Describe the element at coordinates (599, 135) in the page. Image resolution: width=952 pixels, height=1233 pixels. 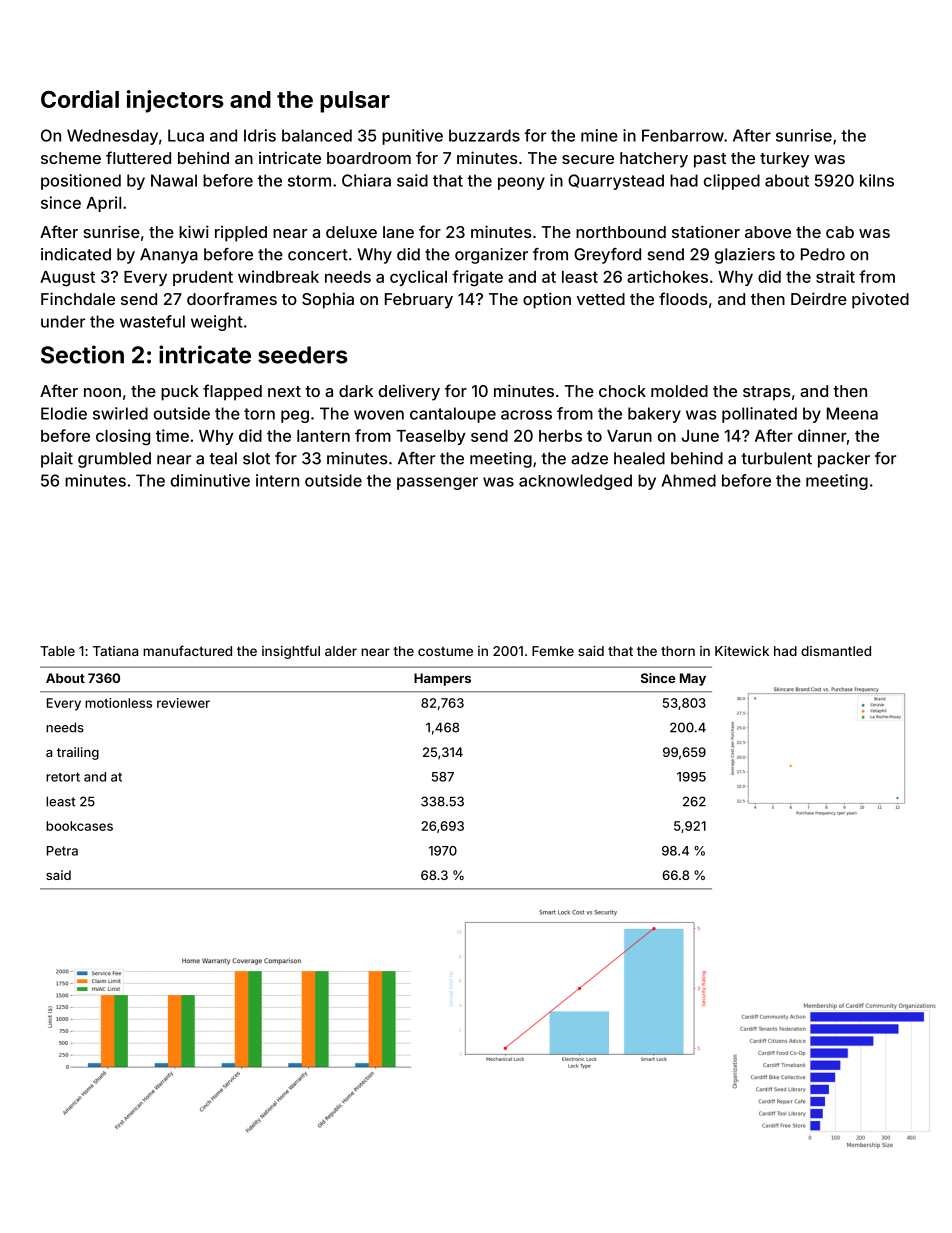
I see `mine` at that location.
